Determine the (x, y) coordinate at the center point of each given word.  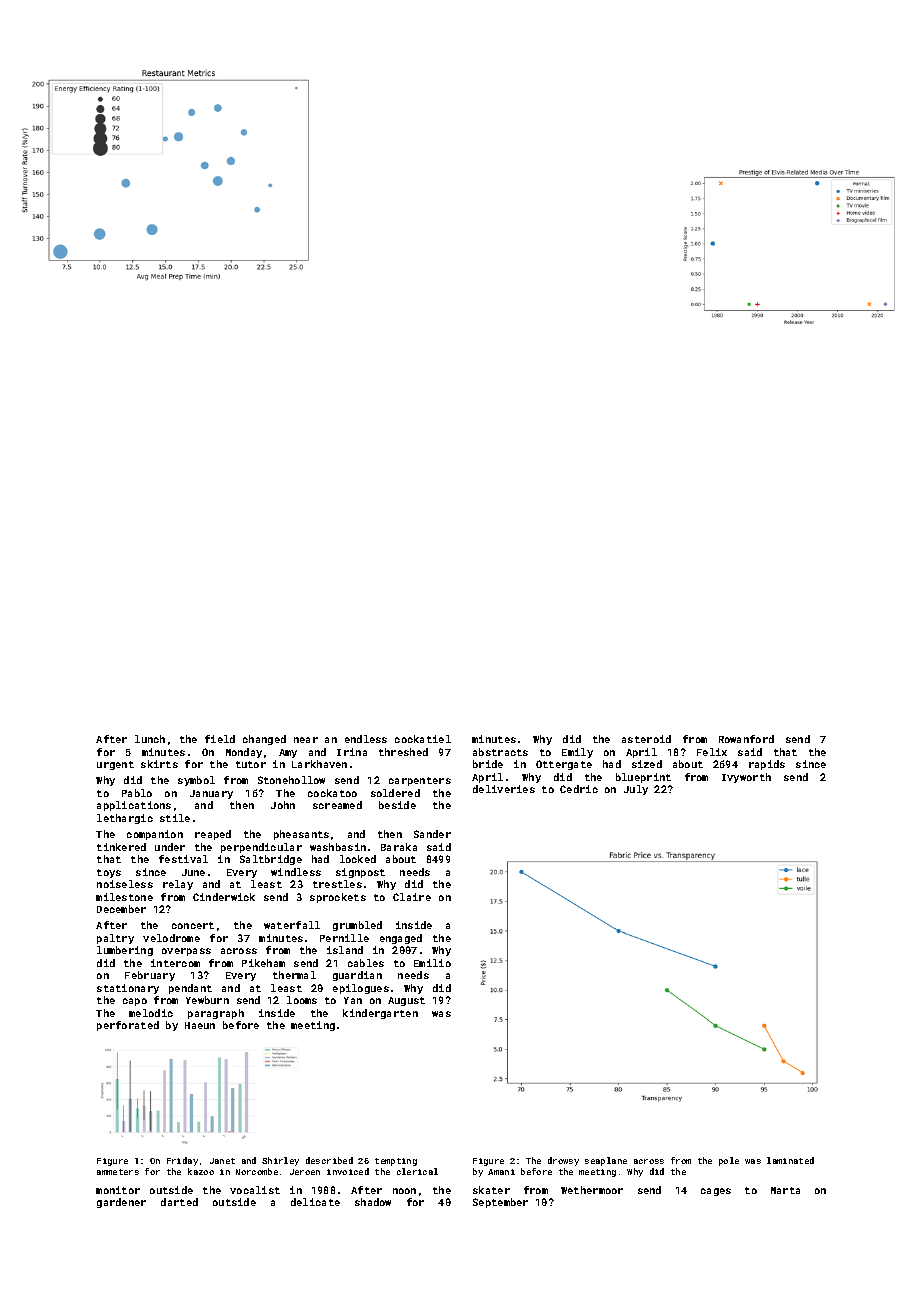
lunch (150, 739)
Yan (353, 1000)
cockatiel (423, 739)
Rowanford (746, 739)
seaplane (606, 1161)
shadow (373, 1202)
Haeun (200, 1025)
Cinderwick (224, 897)
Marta (785, 1190)
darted (179, 1202)
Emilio (432, 963)
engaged (401, 939)
